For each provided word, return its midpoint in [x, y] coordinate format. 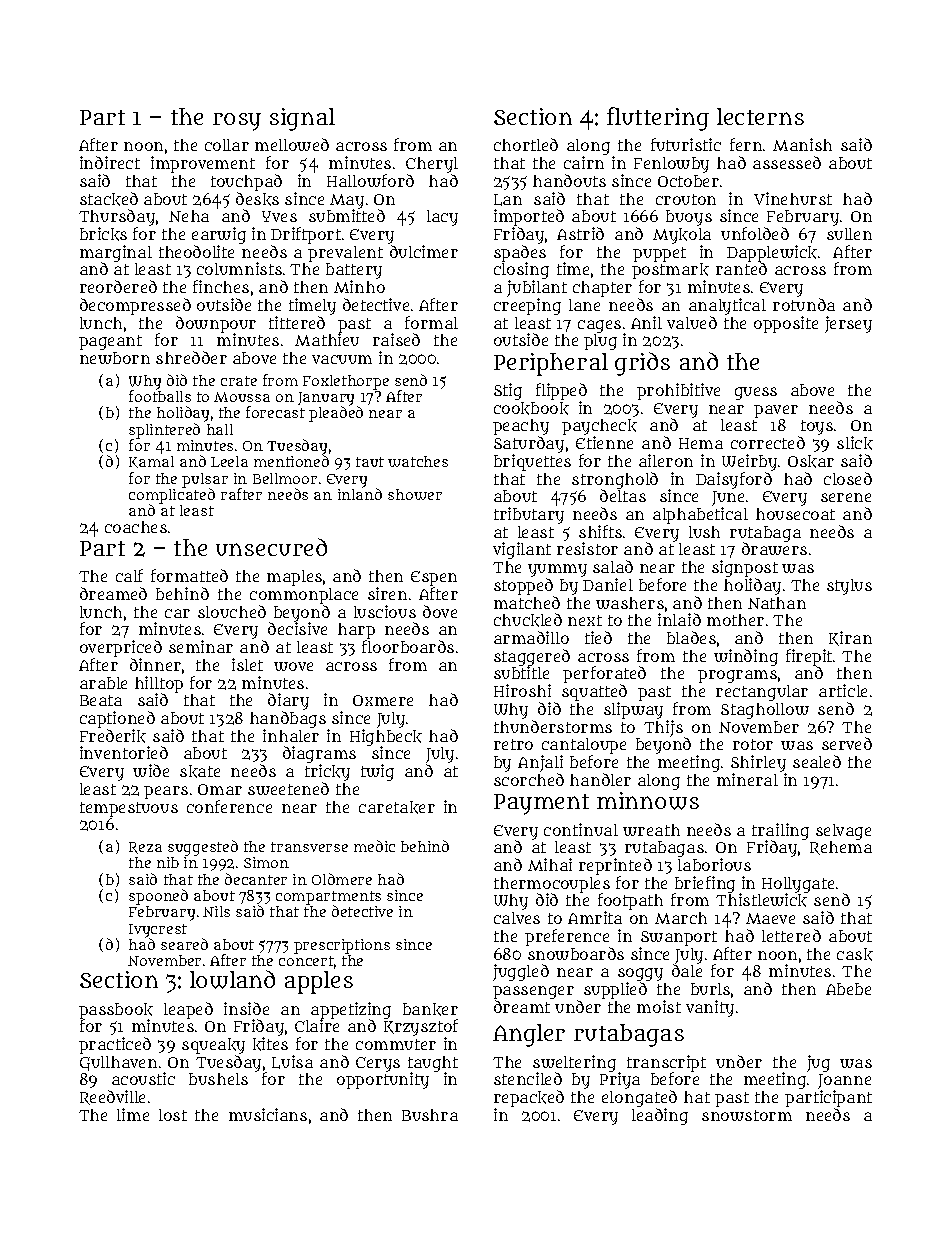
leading [660, 1116]
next [585, 620]
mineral [747, 779]
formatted [189, 575]
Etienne [604, 443]
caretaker [397, 807]
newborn [115, 358]
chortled [526, 144]
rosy [237, 122]
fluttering [658, 119]
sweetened [288, 788]
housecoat [795, 514]
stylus [849, 587]
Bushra [430, 1115]
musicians [268, 1114]
